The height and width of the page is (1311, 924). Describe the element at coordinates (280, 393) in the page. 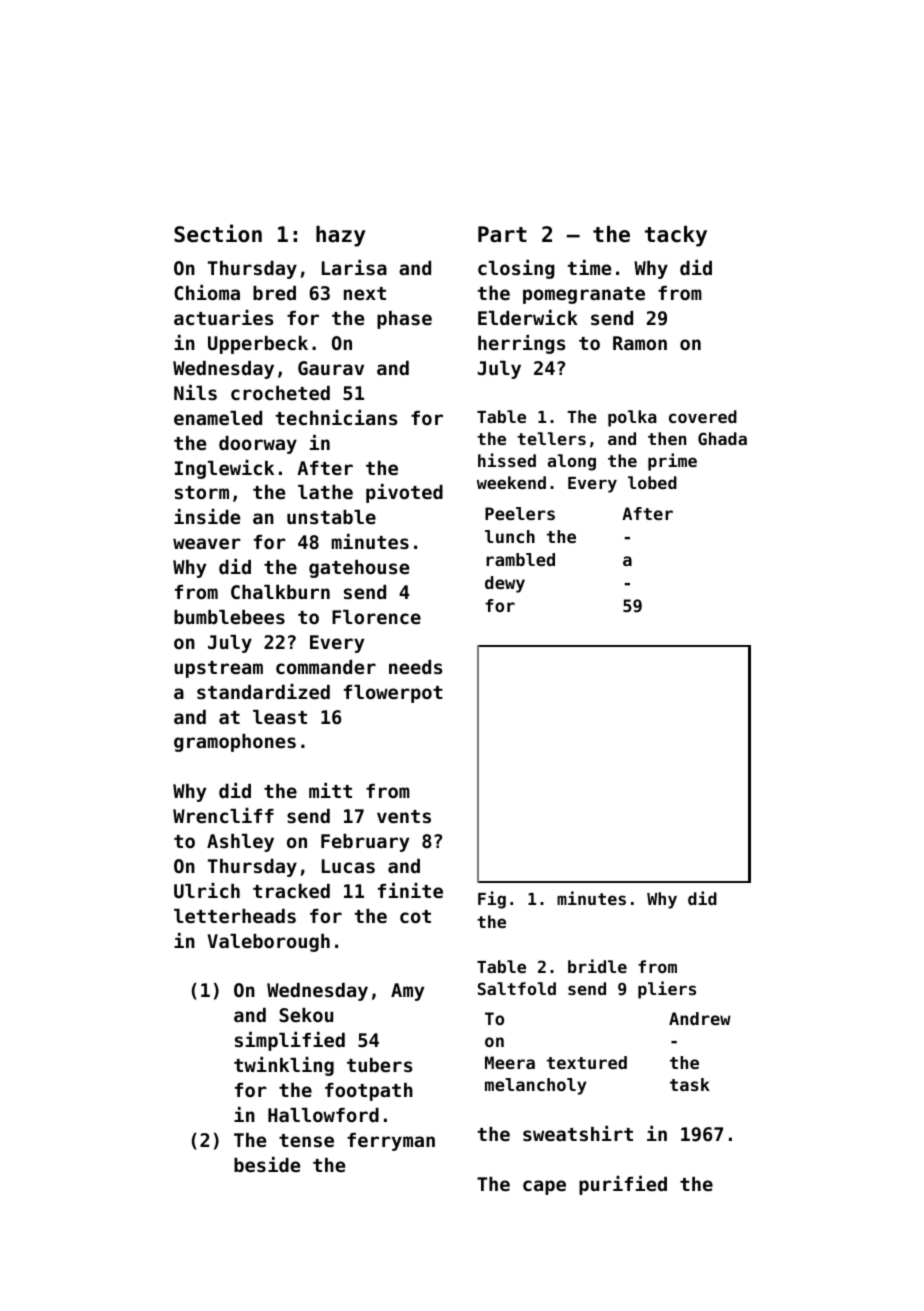

I see `crocheted` at that location.
